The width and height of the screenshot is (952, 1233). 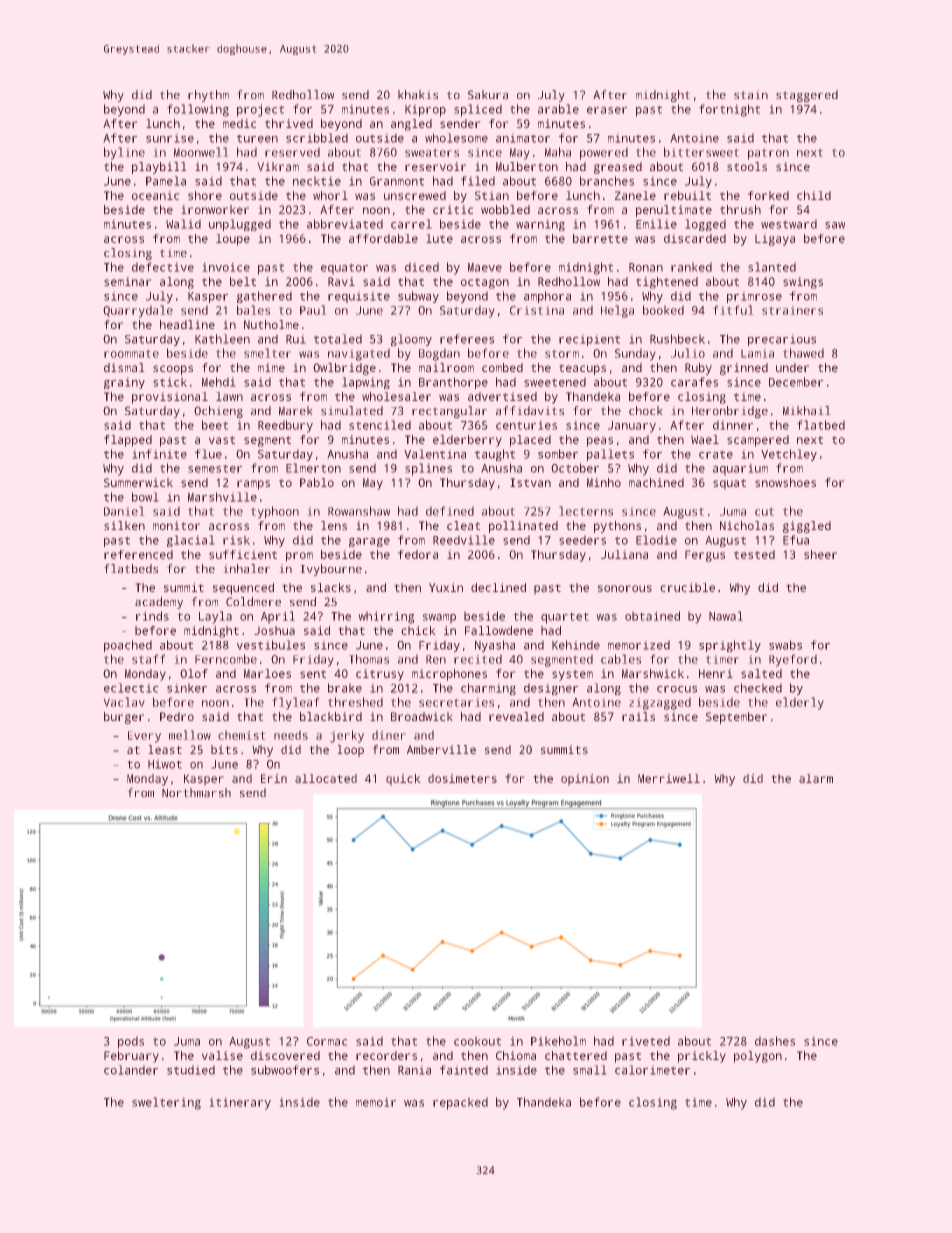 I want to click on colander, so click(x=131, y=1070).
